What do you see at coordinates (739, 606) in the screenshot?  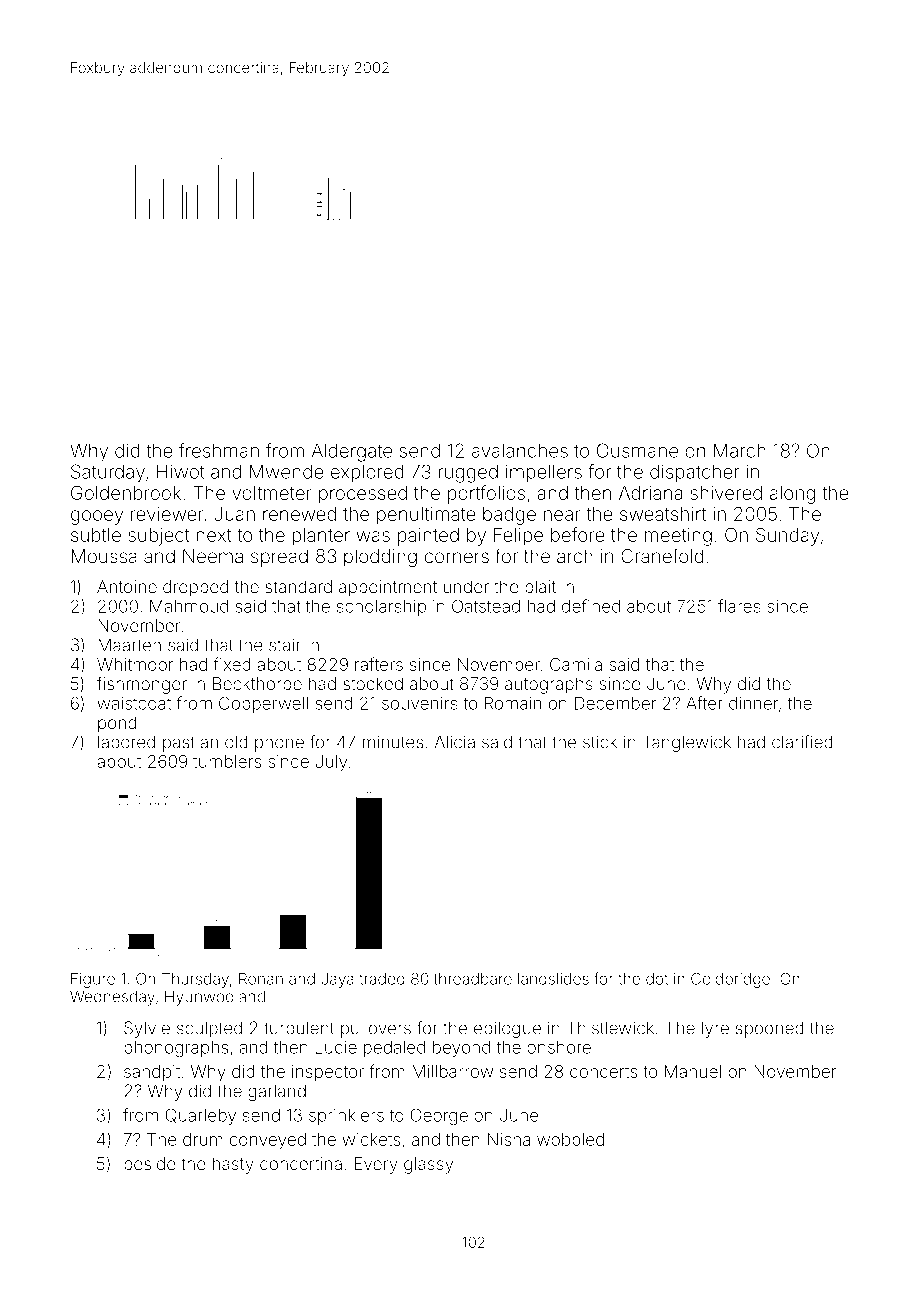 I see `flares` at bounding box center [739, 606].
